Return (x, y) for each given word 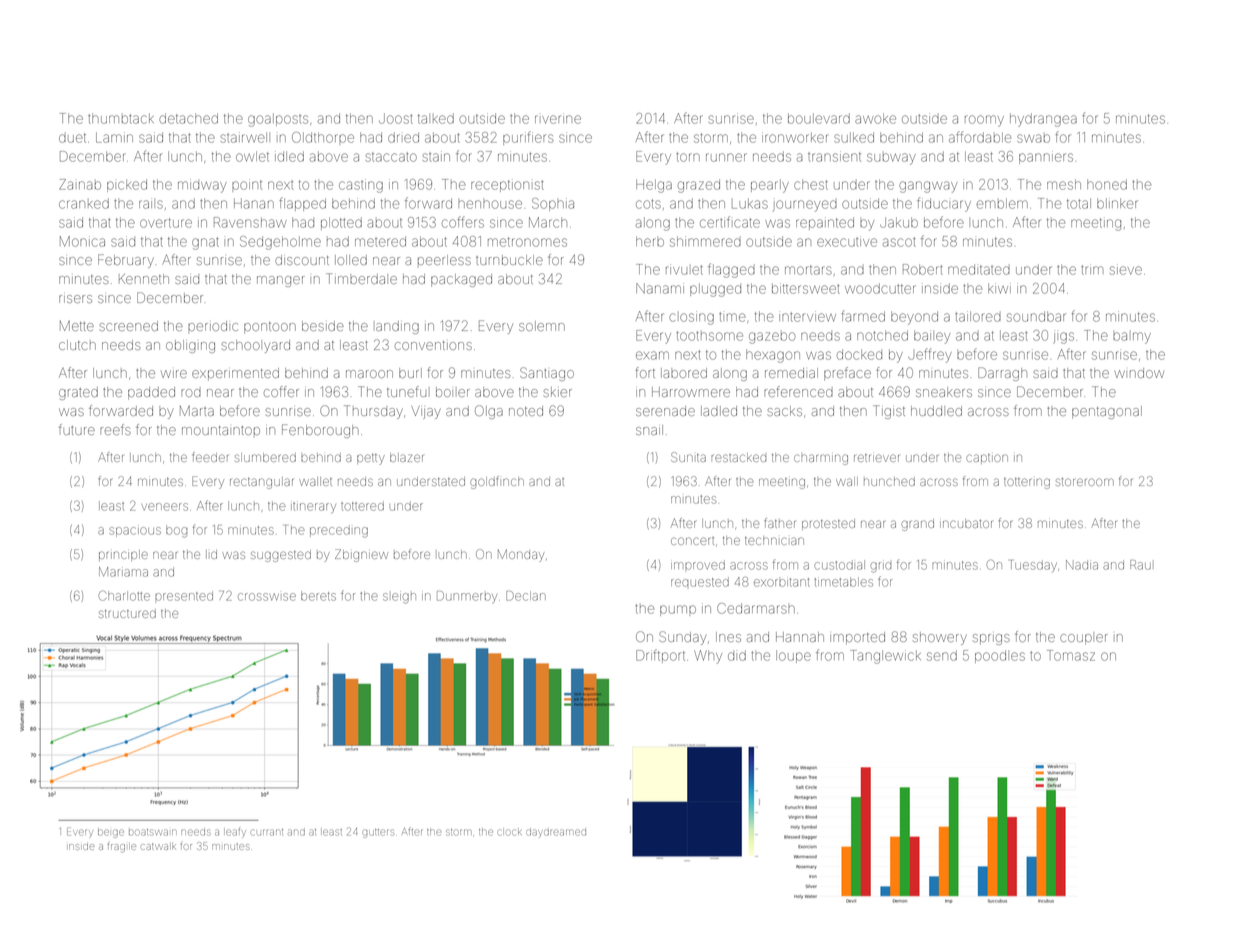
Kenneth (144, 279)
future (77, 429)
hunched (889, 481)
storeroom (1085, 482)
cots (648, 204)
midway (202, 186)
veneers (165, 507)
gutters (378, 833)
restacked (738, 457)
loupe (793, 656)
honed (1107, 184)
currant (267, 832)
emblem (1002, 203)
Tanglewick (885, 657)
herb (650, 241)
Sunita (688, 457)
